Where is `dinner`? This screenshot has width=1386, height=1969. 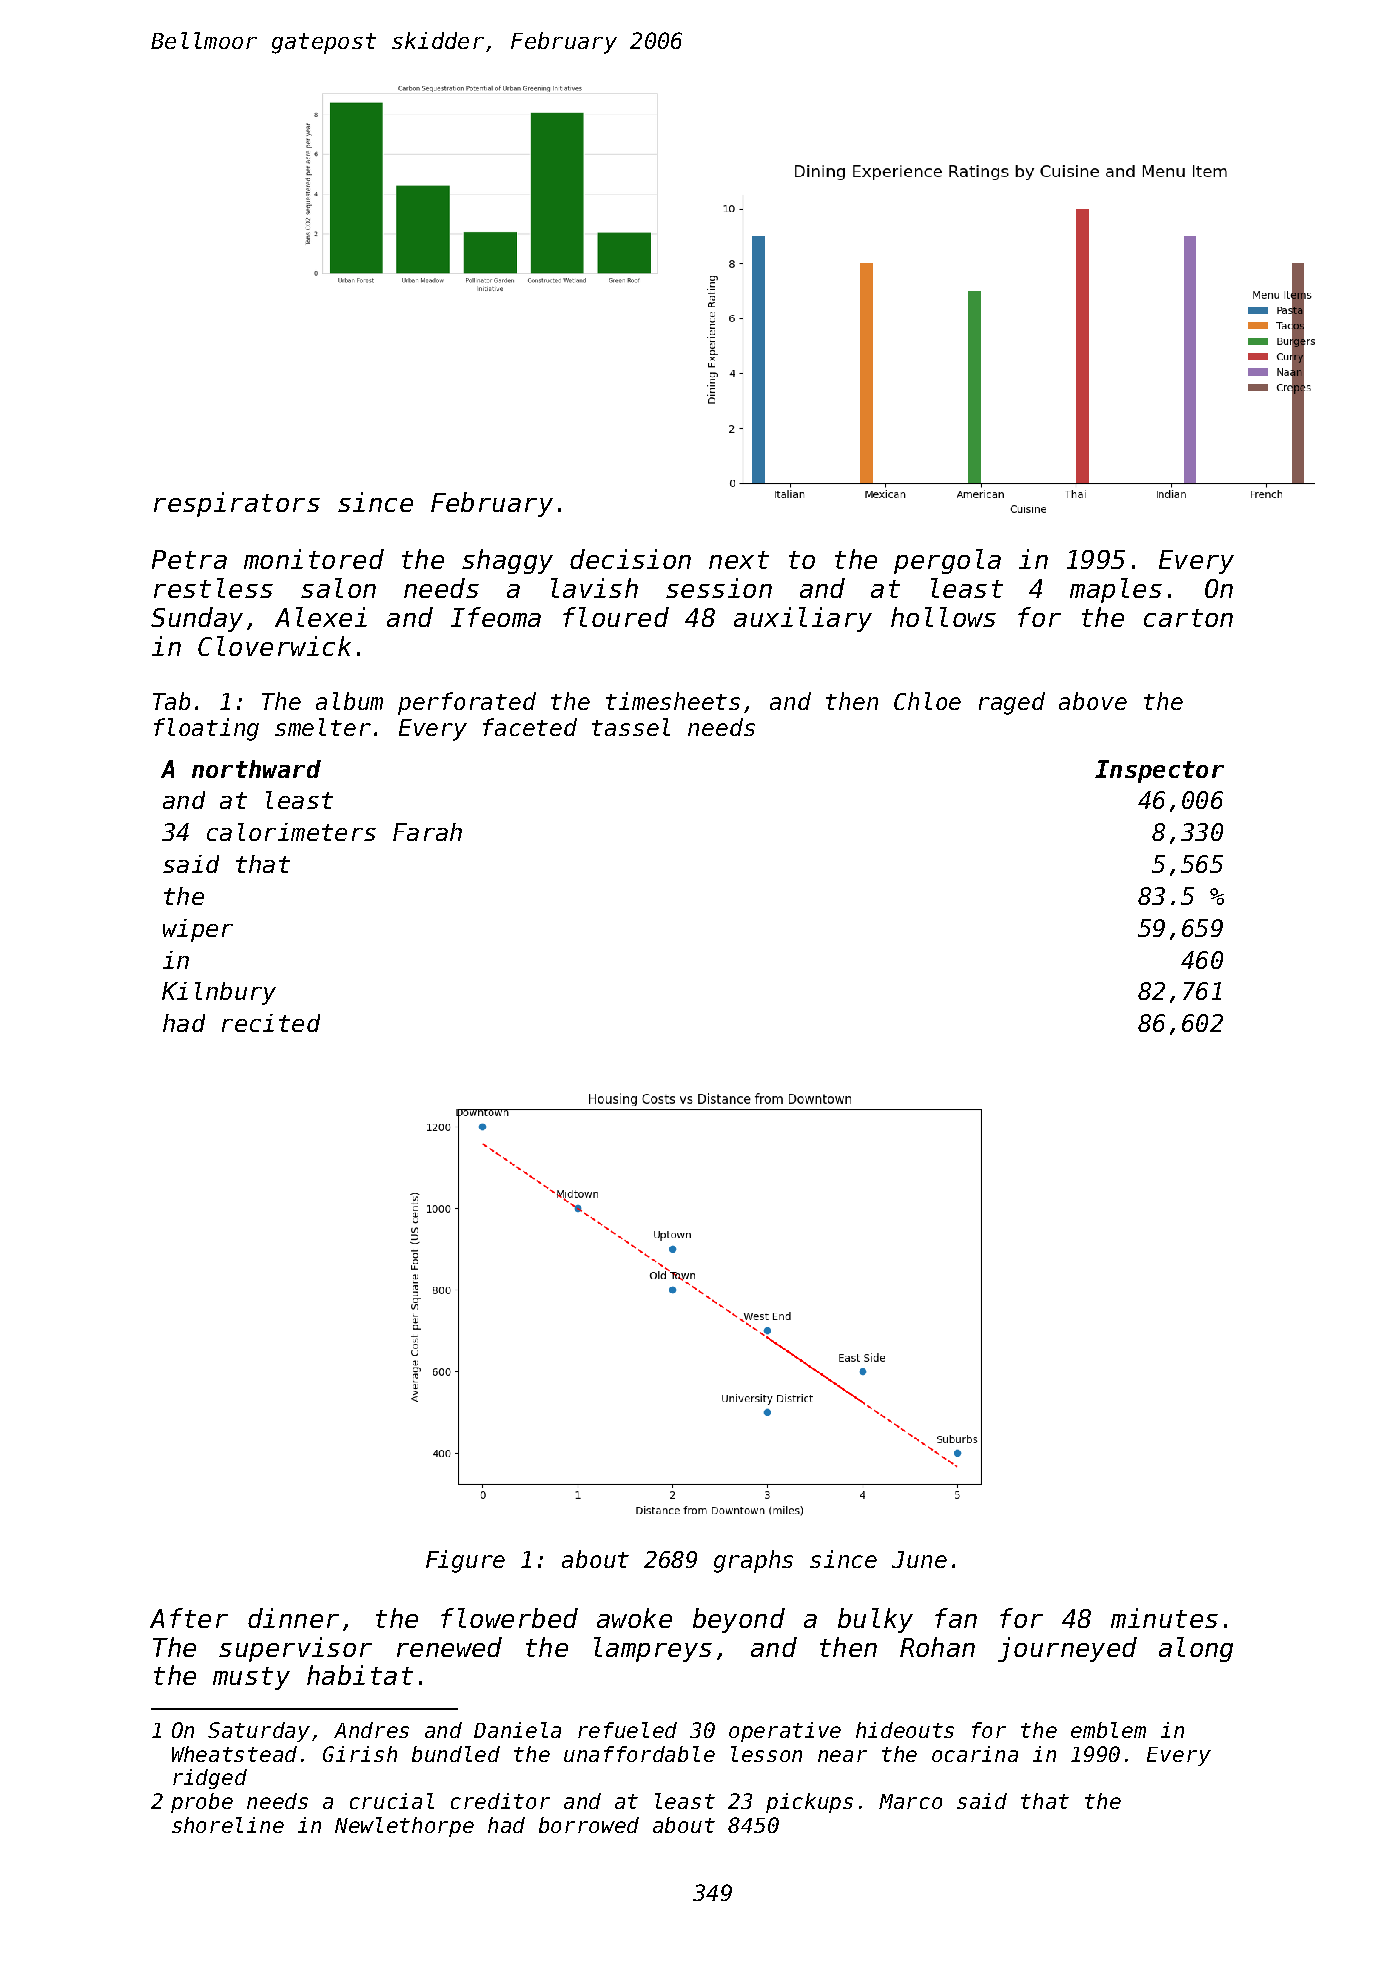
dinner is located at coordinates (293, 1618).
